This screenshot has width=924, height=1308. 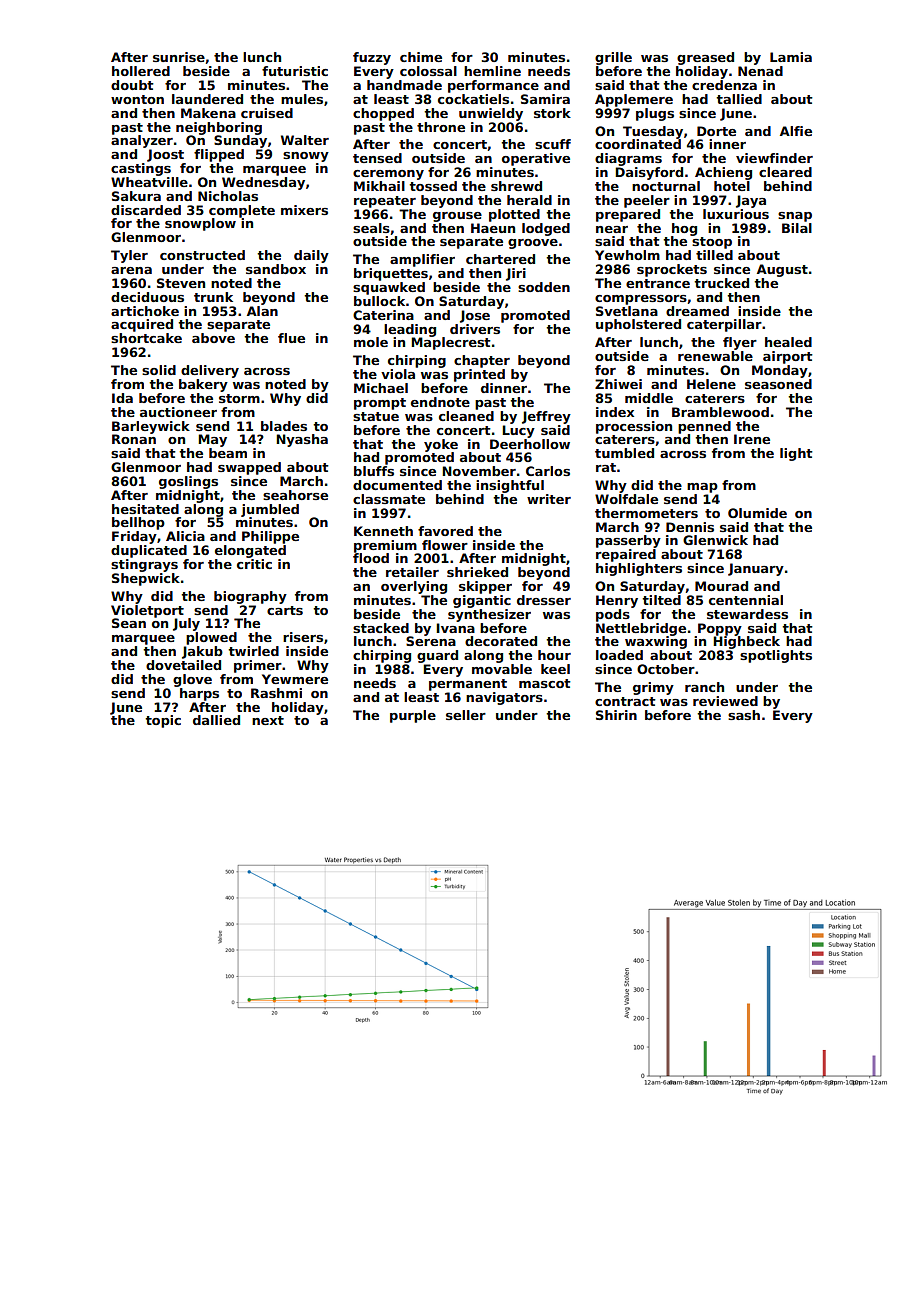 I want to click on Philippe, so click(x=270, y=537).
